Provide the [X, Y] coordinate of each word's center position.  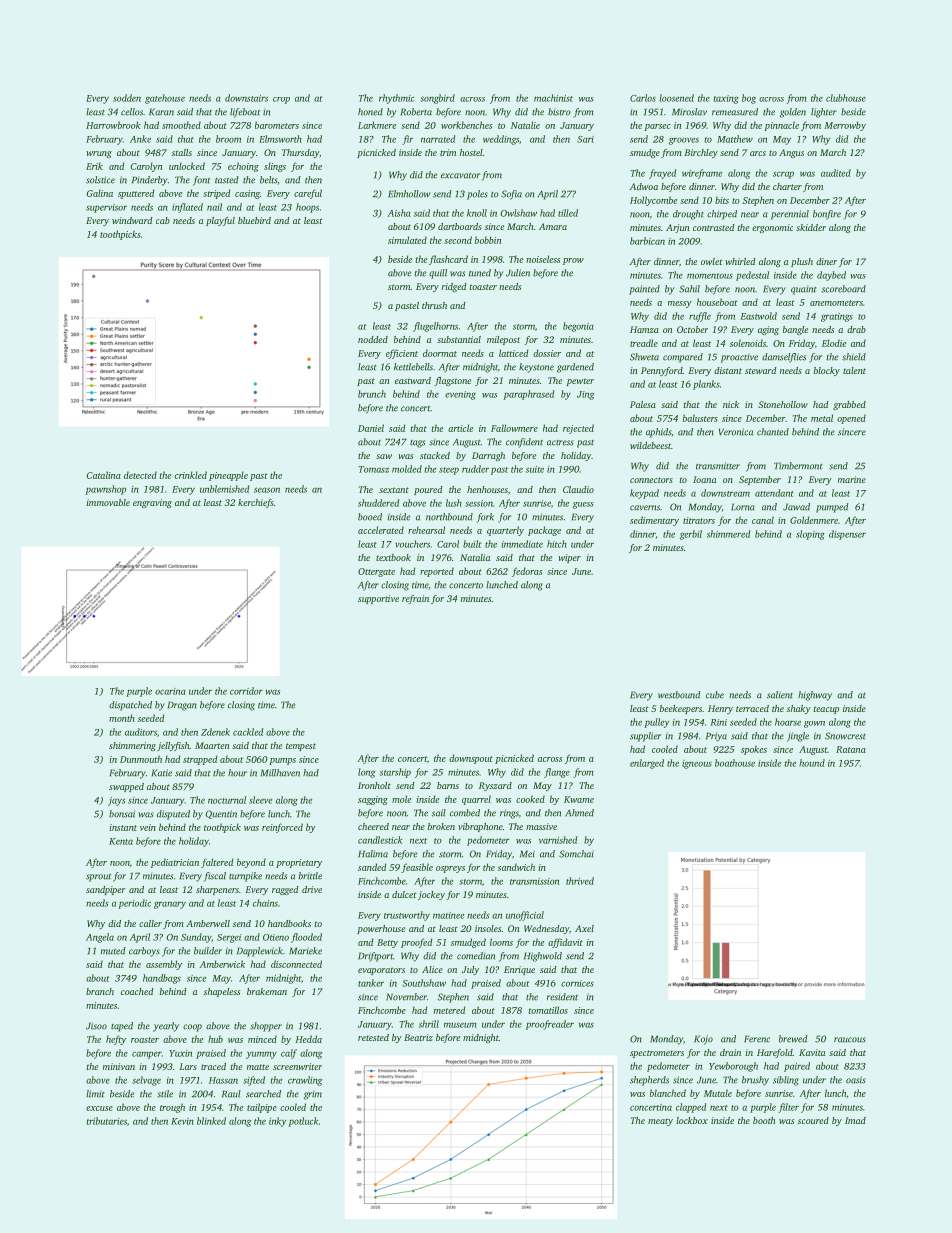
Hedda [308, 1039]
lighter [824, 113]
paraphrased [528, 395]
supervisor [106, 208]
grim [313, 1095]
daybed [831, 276]
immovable [108, 502]
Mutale [718, 1093]
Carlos [643, 98]
